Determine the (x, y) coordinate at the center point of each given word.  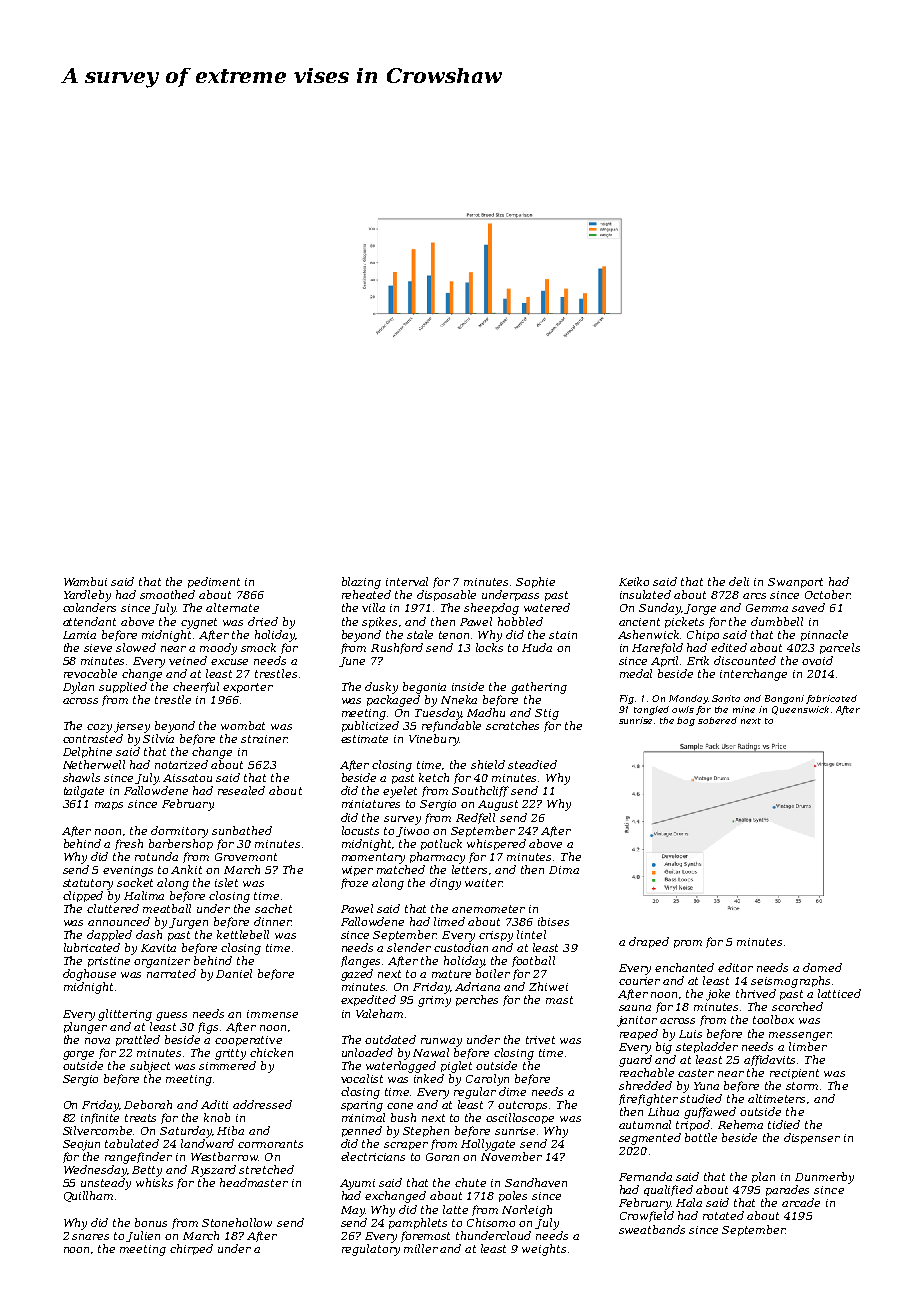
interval (407, 581)
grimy (434, 1001)
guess (171, 1016)
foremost (425, 1236)
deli (739, 581)
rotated (723, 1215)
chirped (191, 1249)
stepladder (707, 1047)
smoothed (167, 594)
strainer (264, 739)
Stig (547, 714)
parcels (840, 648)
